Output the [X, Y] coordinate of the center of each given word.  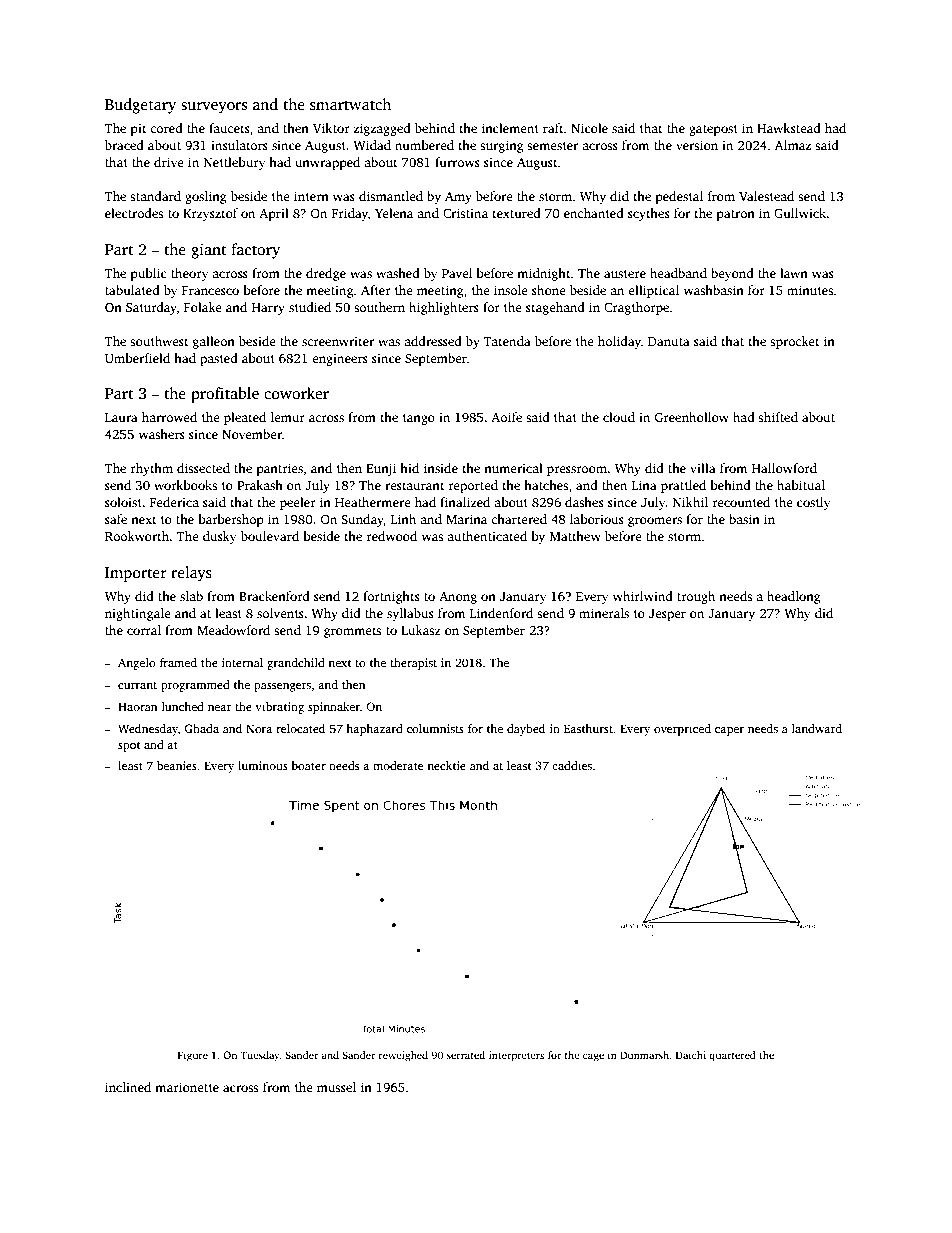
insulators [239, 145]
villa [703, 468]
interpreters [516, 1056]
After [376, 290]
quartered [732, 1056]
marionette [187, 1087]
